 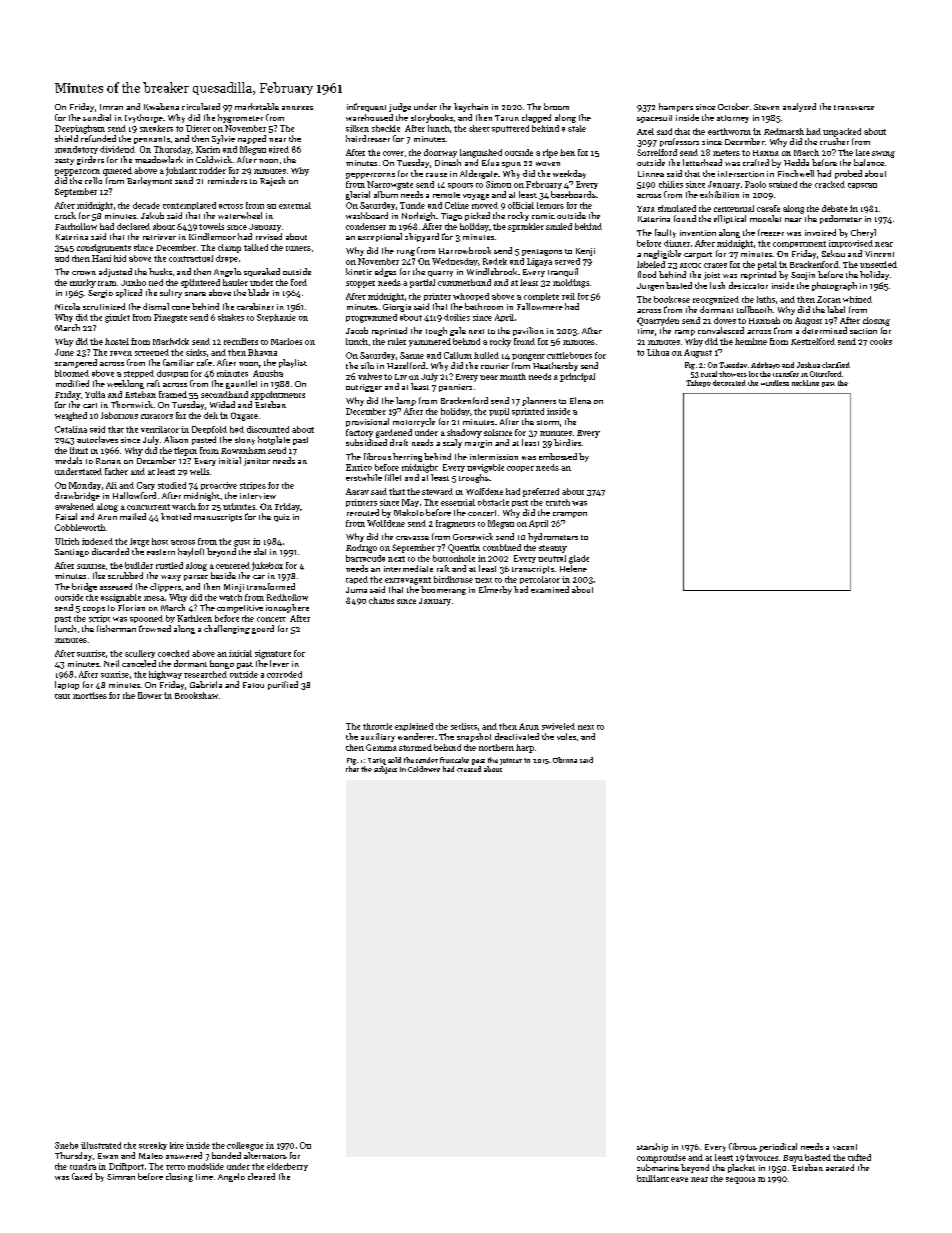 I want to click on reminders, so click(x=227, y=180).
